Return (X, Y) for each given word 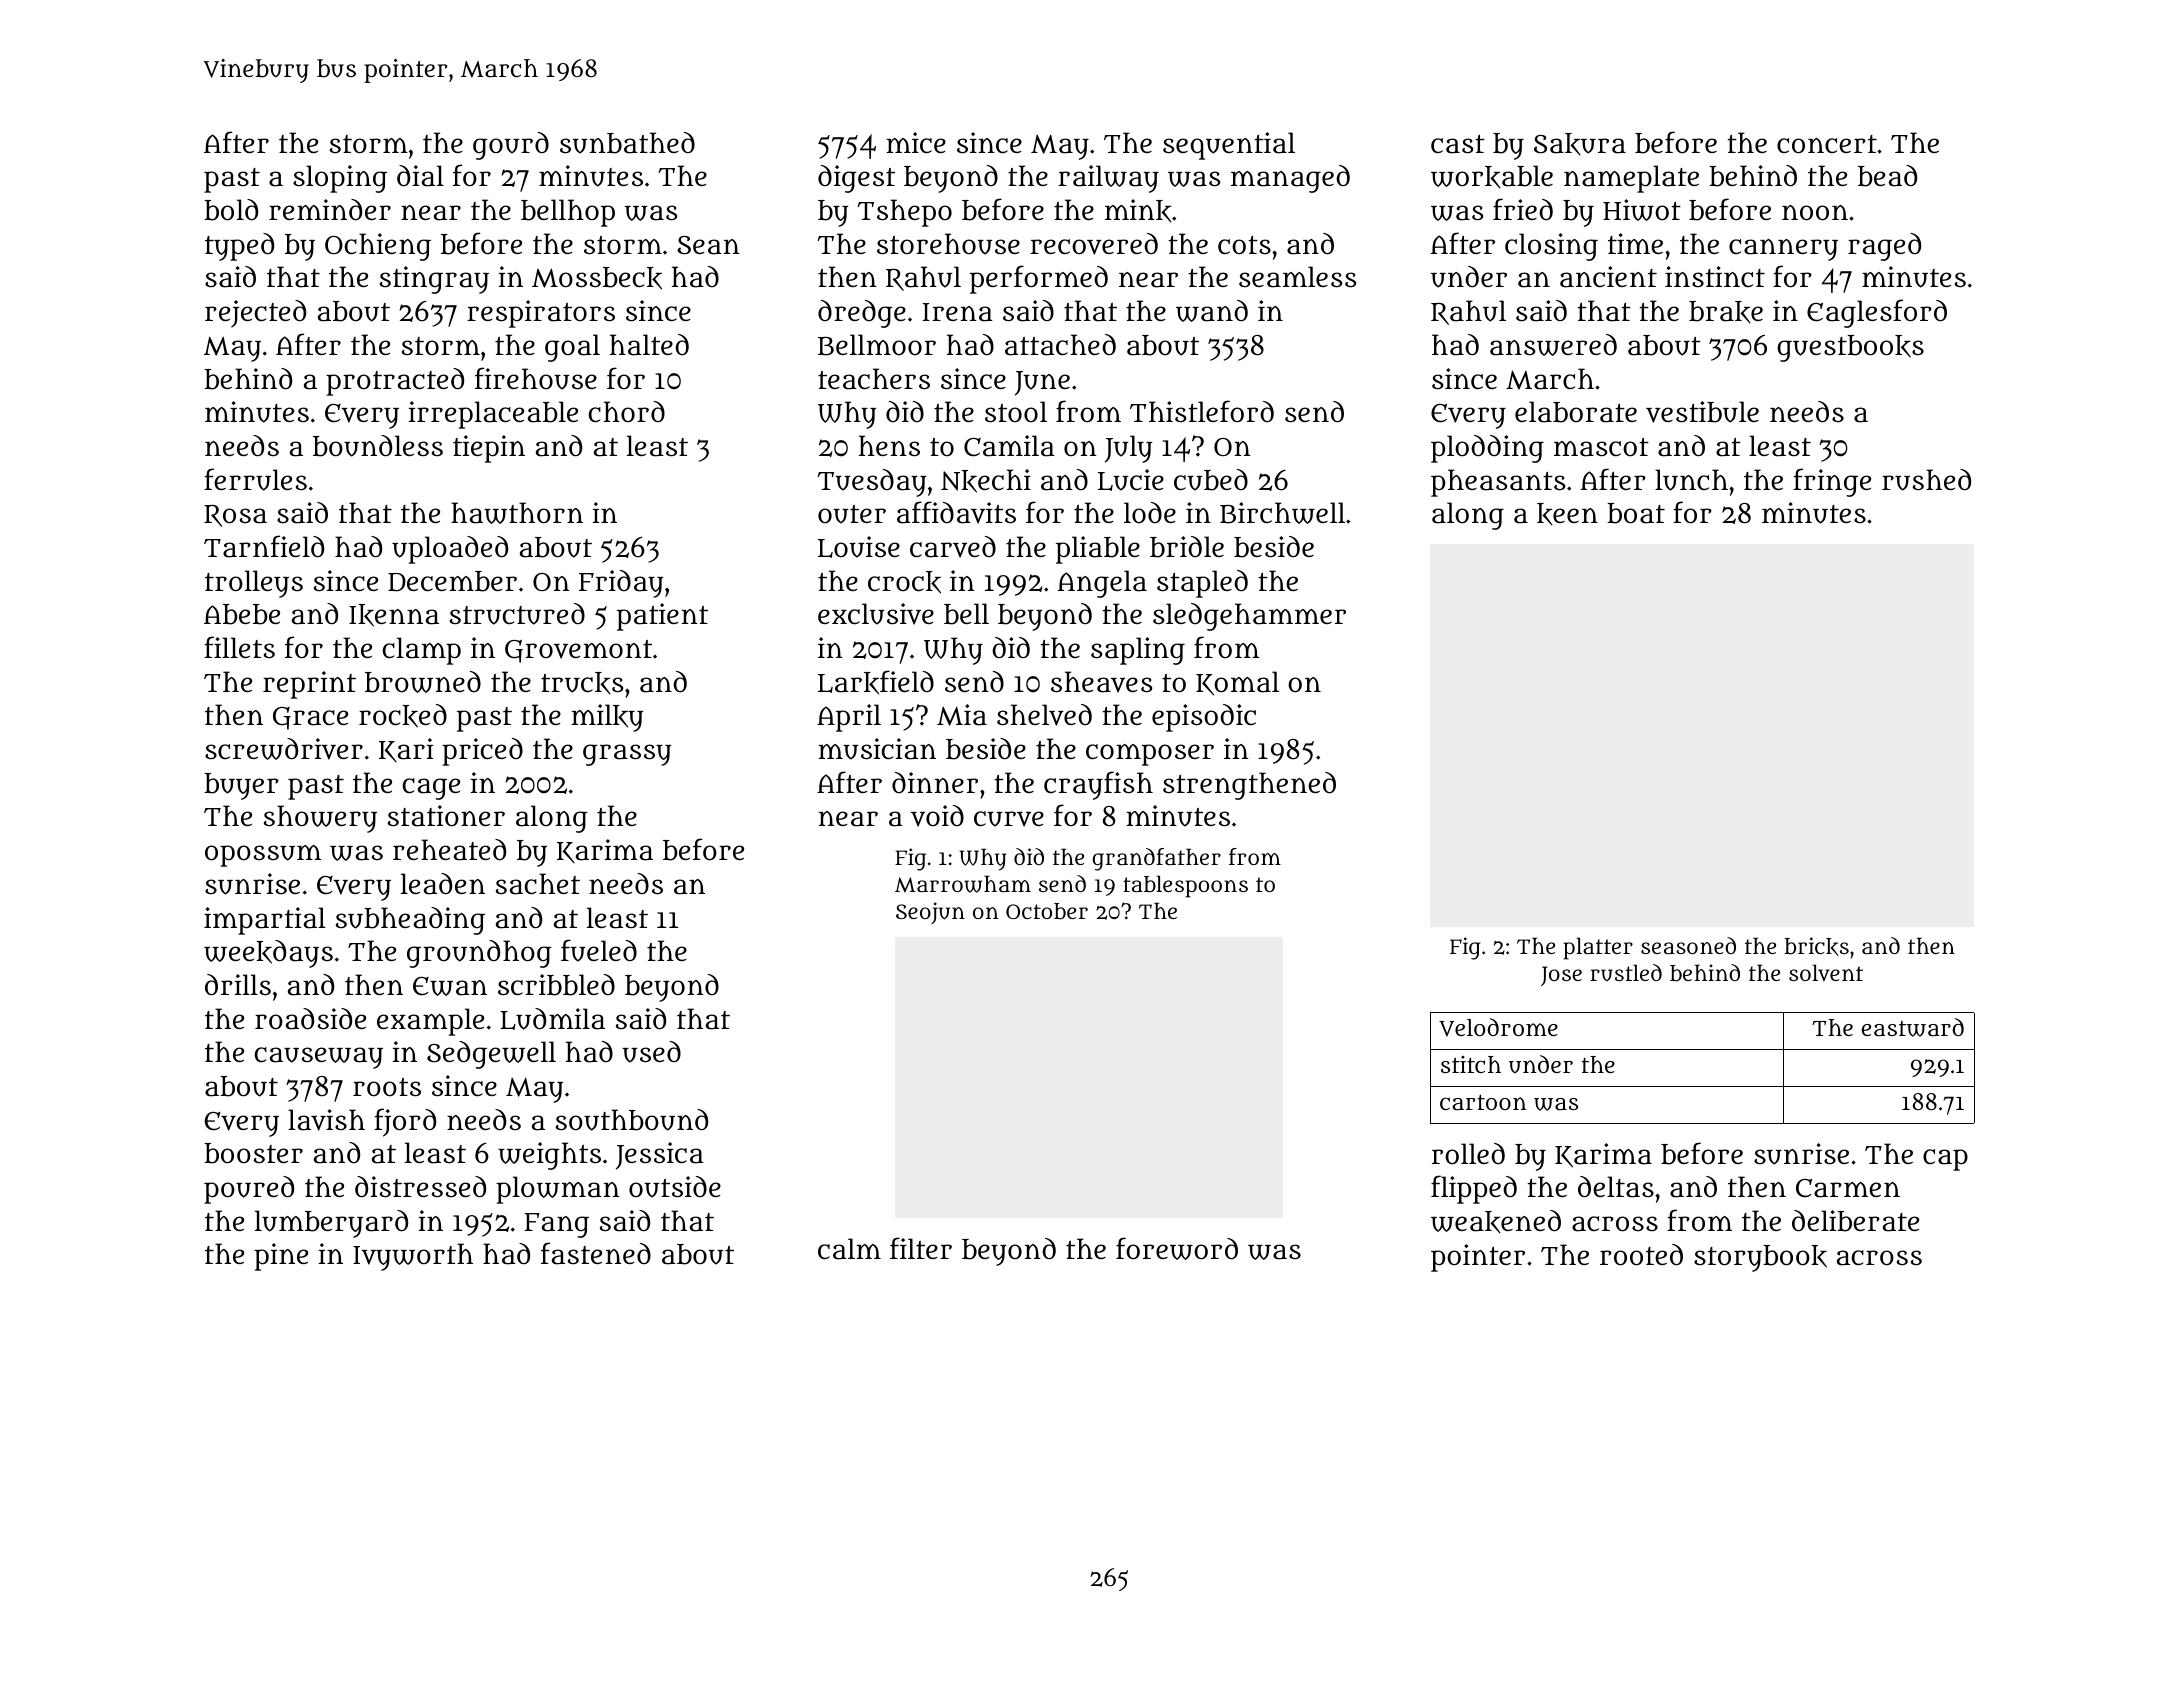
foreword (1177, 1248)
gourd (511, 146)
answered (1553, 345)
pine (281, 1257)
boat (1636, 513)
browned (423, 682)
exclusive (876, 614)
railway (1108, 179)
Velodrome (1498, 1027)
